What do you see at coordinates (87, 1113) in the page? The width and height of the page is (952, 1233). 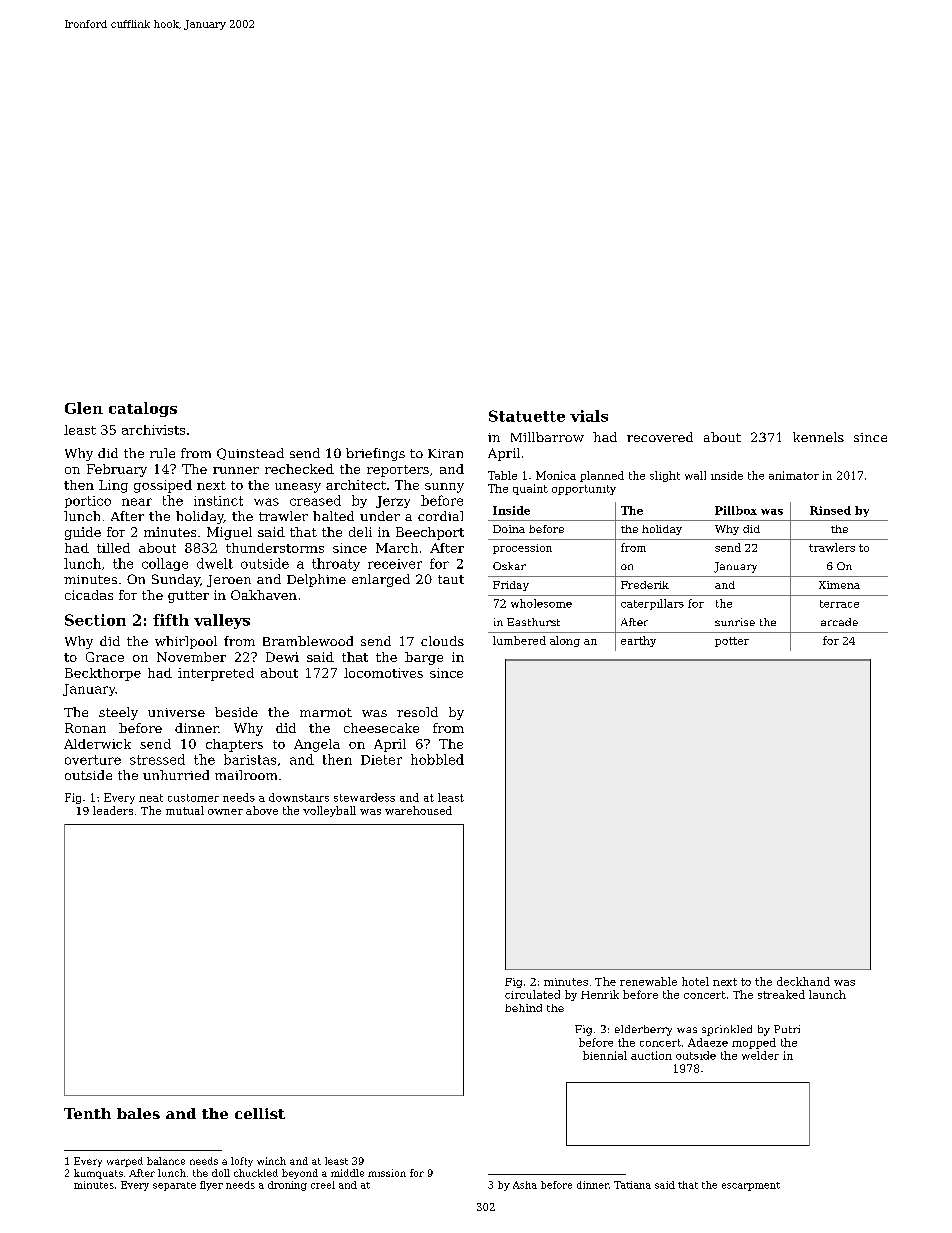 I see `Tenth` at bounding box center [87, 1113].
